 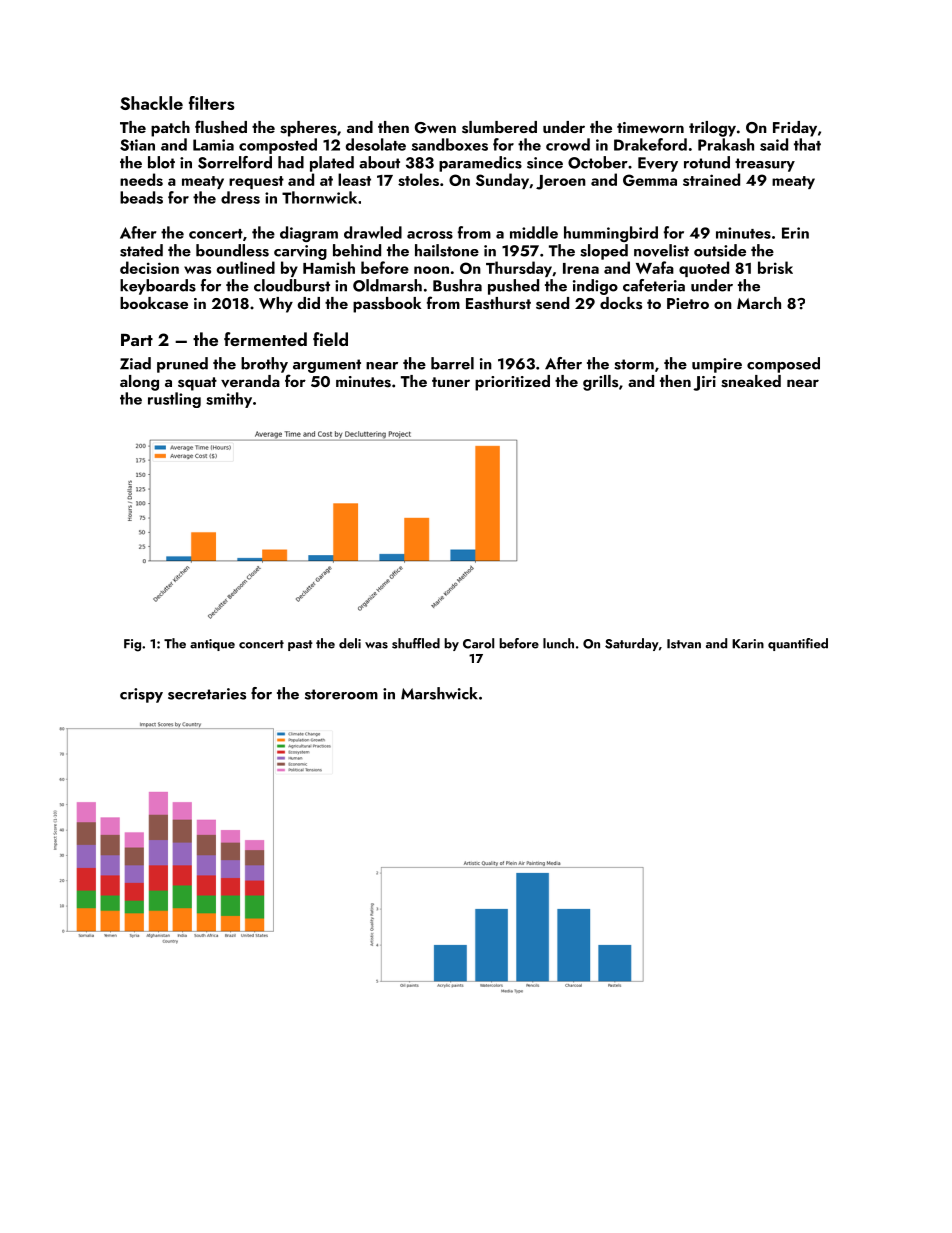 What do you see at coordinates (435, 128) in the screenshot?
I see `Gwen` at bounding box center [435, 128].
